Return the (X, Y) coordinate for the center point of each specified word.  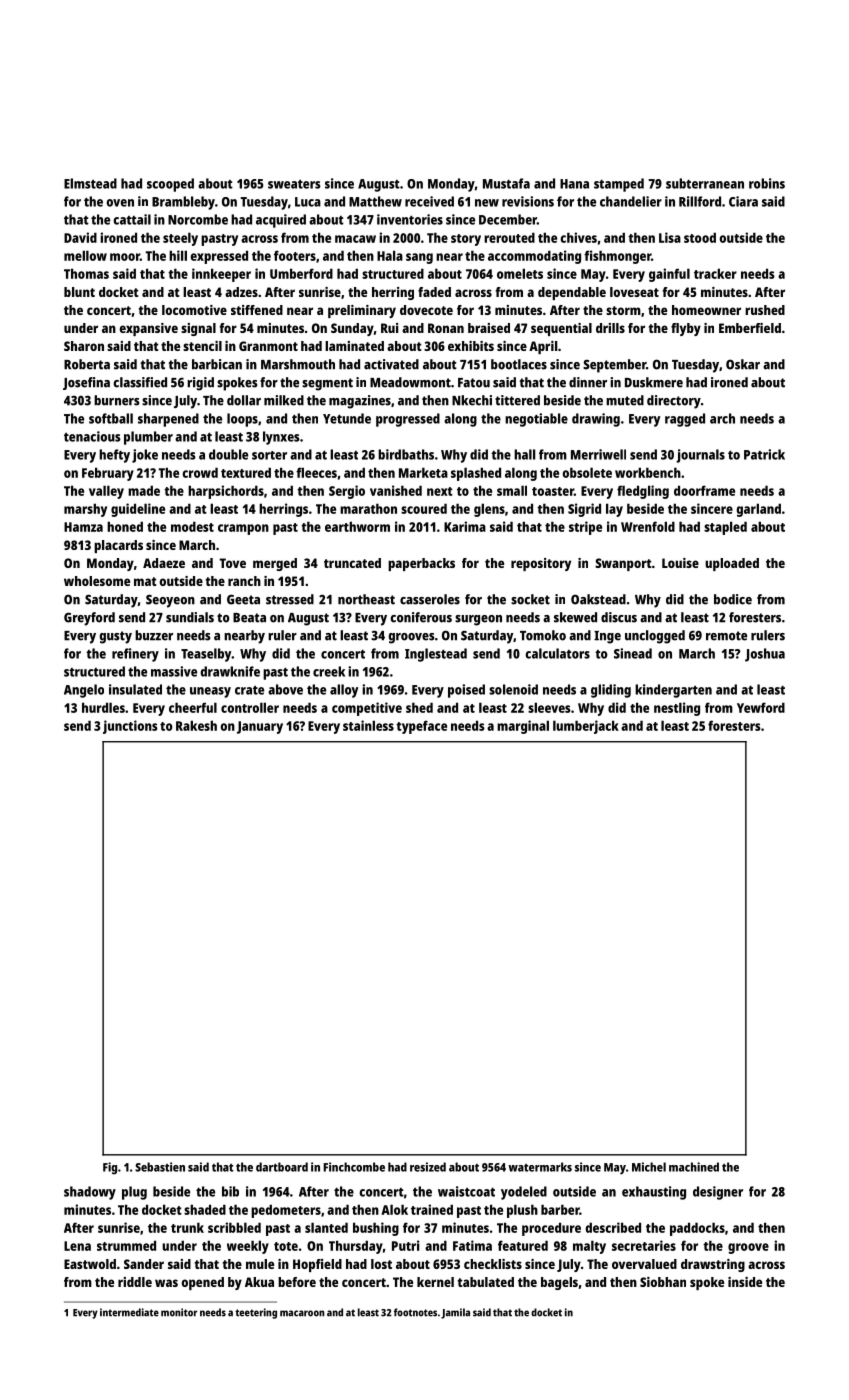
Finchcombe (354, 1167)
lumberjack (586, 727)
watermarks (540, 1167)
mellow (85, 255)
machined (694, 1167)
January (260, 727)
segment (327, 384)
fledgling (643, 492)
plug (134, 1193)
